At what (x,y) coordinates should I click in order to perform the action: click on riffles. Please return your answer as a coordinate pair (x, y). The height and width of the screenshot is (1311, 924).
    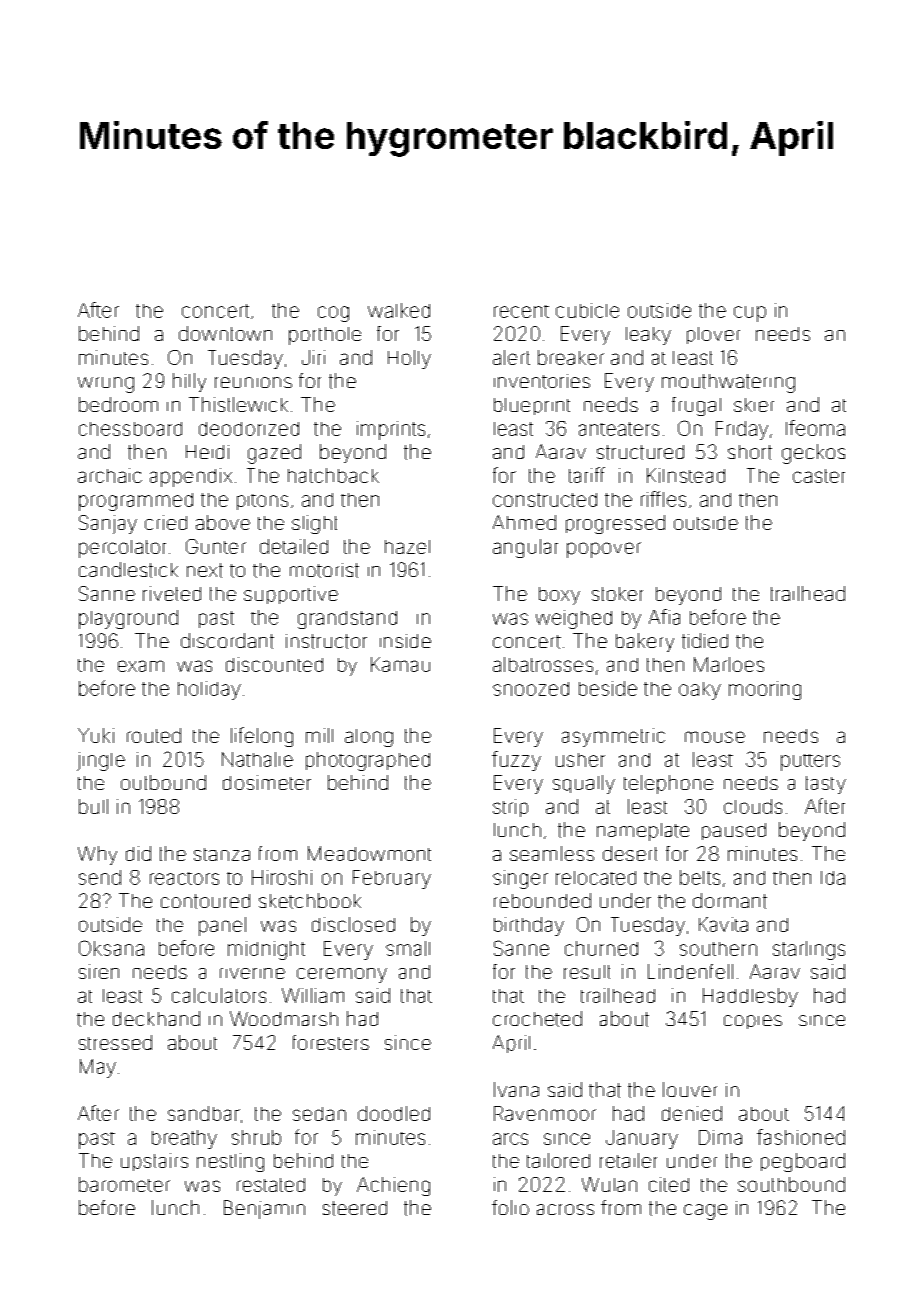
    Looking at the image, I should click on (663, 499).
